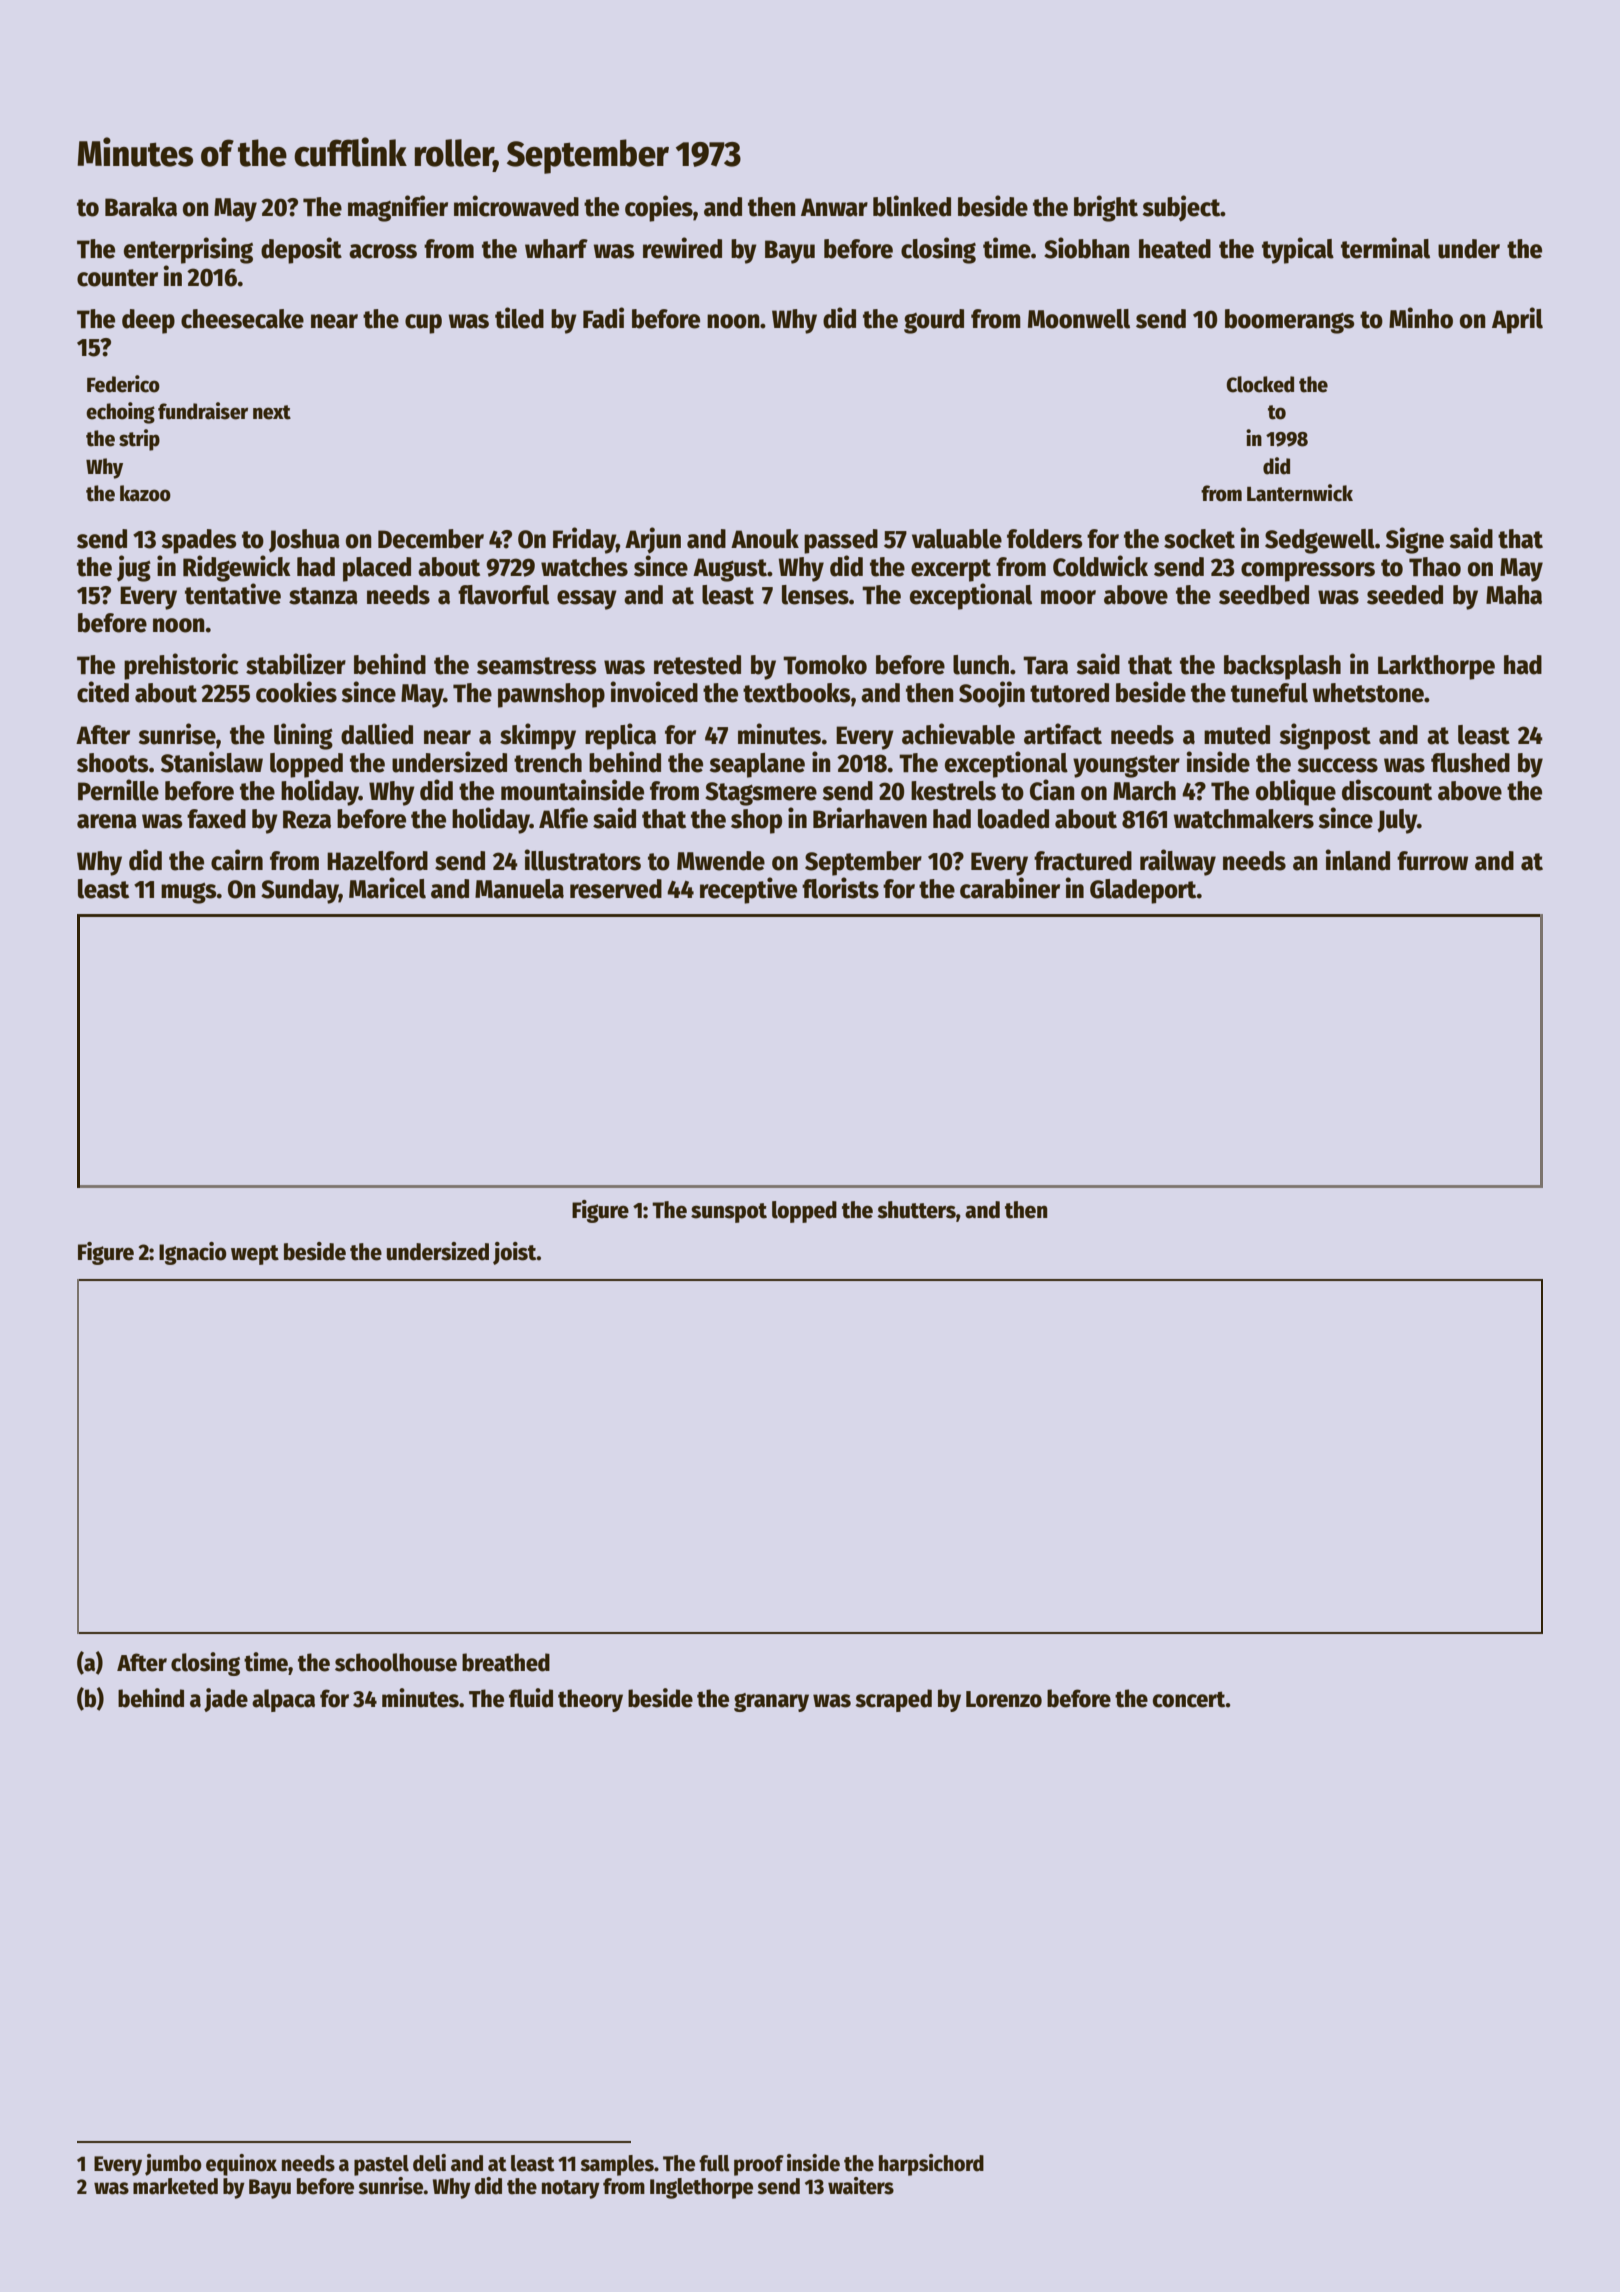 The width and height of the page is (1620, 2292). I want to click on granary, so click(771, 1702).
